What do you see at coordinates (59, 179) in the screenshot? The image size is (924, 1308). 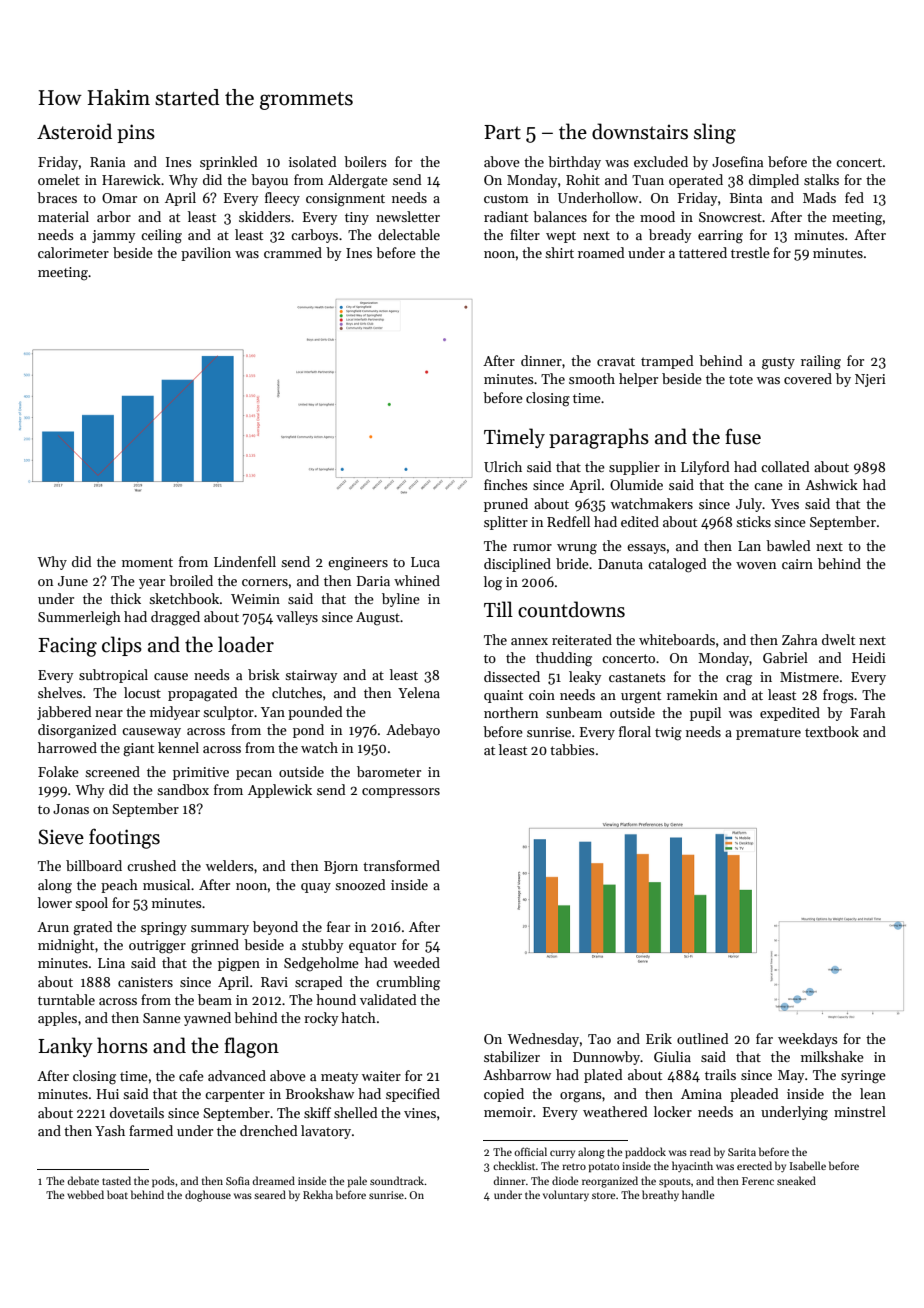 I see `omelet` at bounding box center [59, 179].
